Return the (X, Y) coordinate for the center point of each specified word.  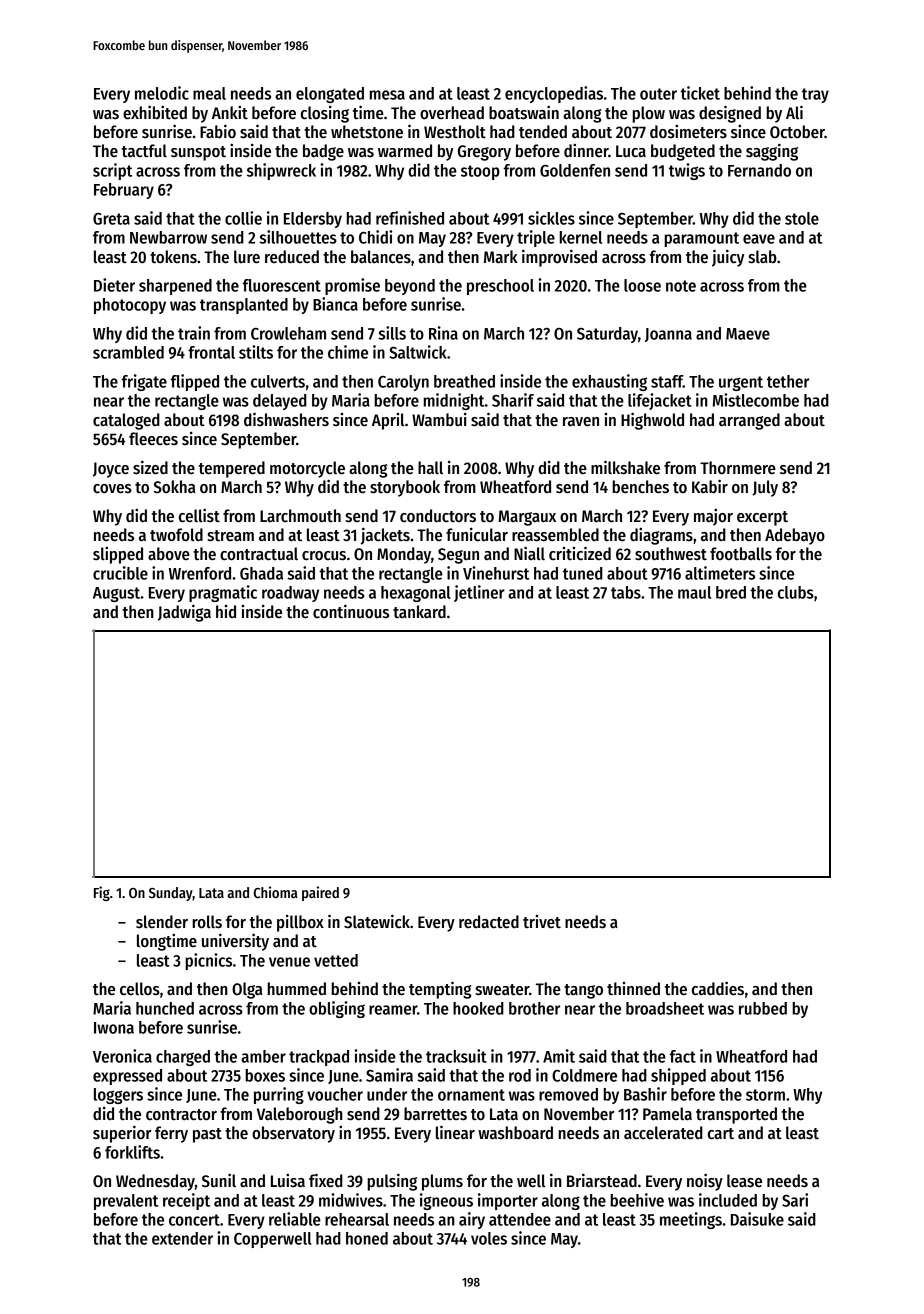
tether (788, 381)
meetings (691, 1220)
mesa (387, 95)
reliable (295, 1219)
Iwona (114, 1028)
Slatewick (377, 921)
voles (489, 1238)
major (713, 517)
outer (658, 94)
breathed (464, 381)
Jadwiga (184, 613)
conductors (438, 516)
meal (209, 93)
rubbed (763, 1008)
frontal (211, 352)
